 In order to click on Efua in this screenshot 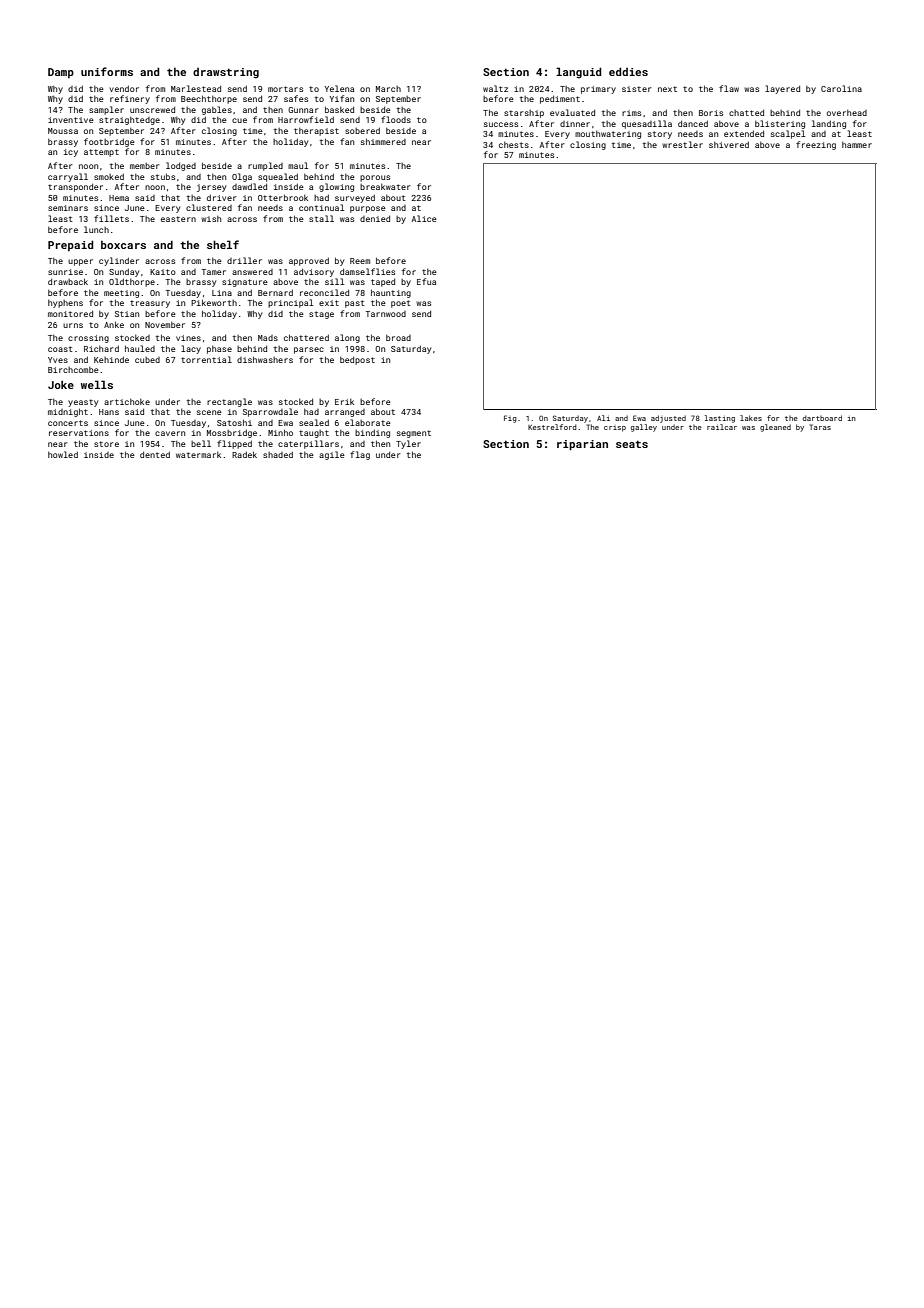, I will do `click(426, 281)`.
